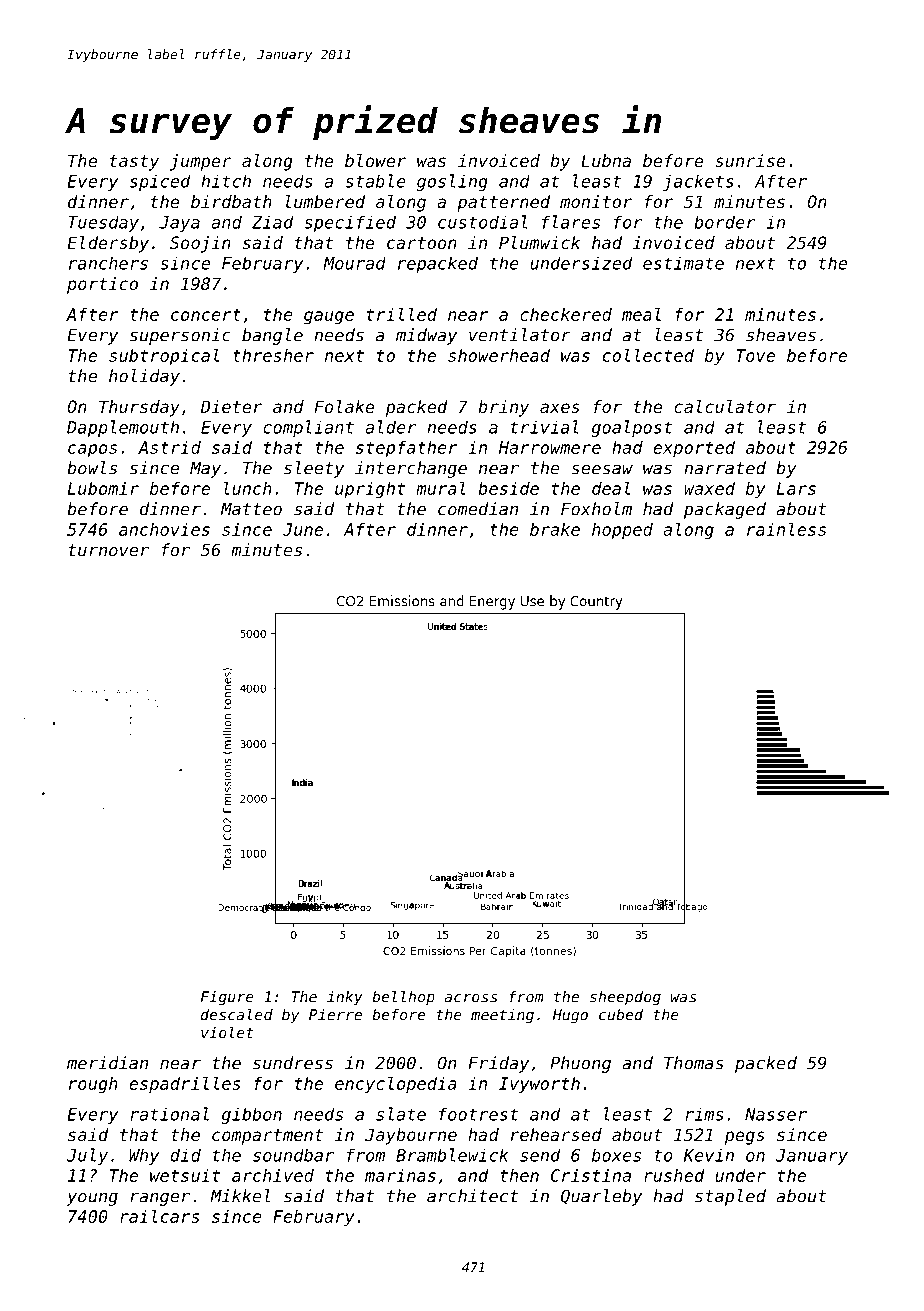  Describe the element at coordinates (648, 355) in the screenshot. I see `collected` at that location.
